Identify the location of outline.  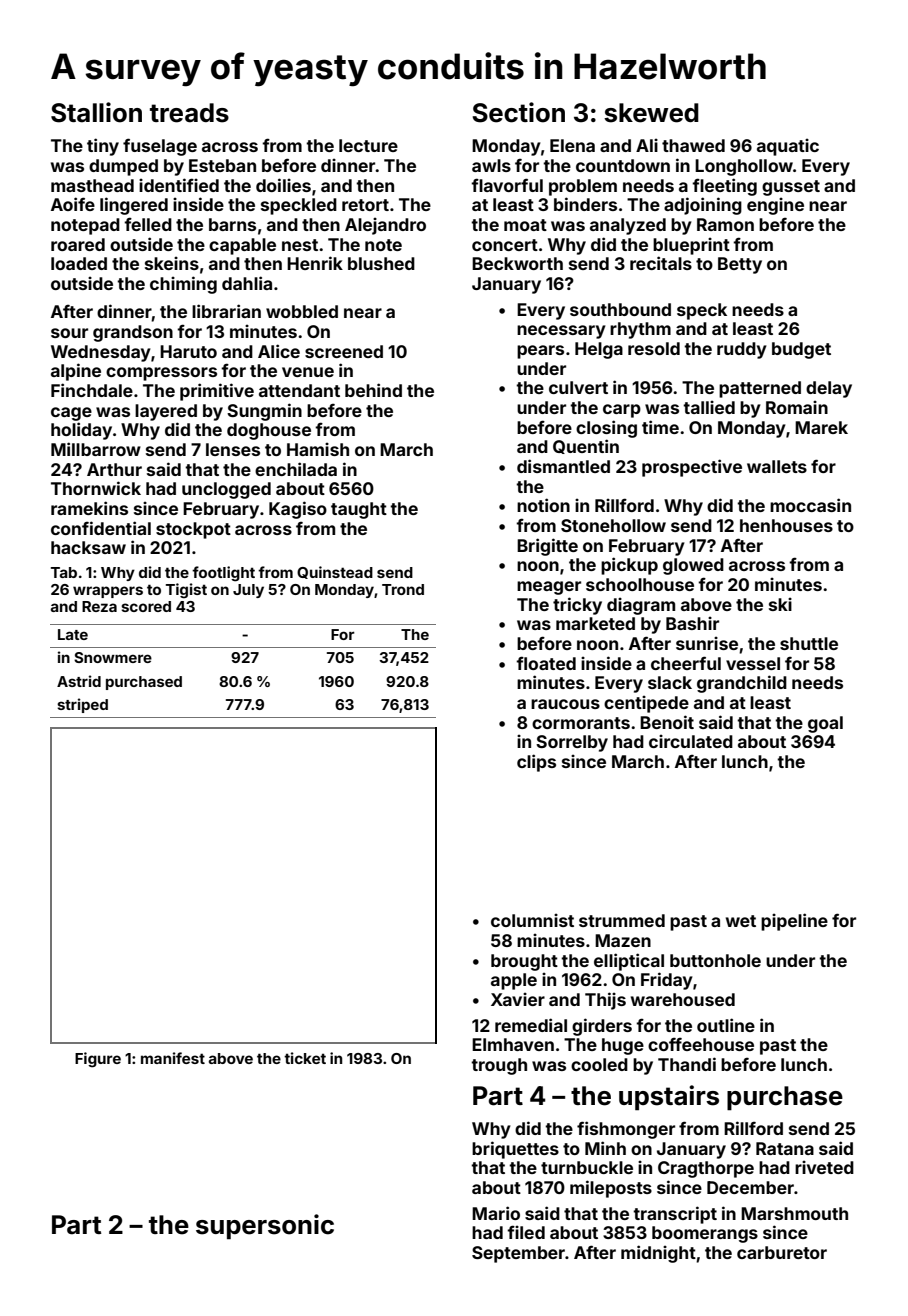
(726, 1025).
